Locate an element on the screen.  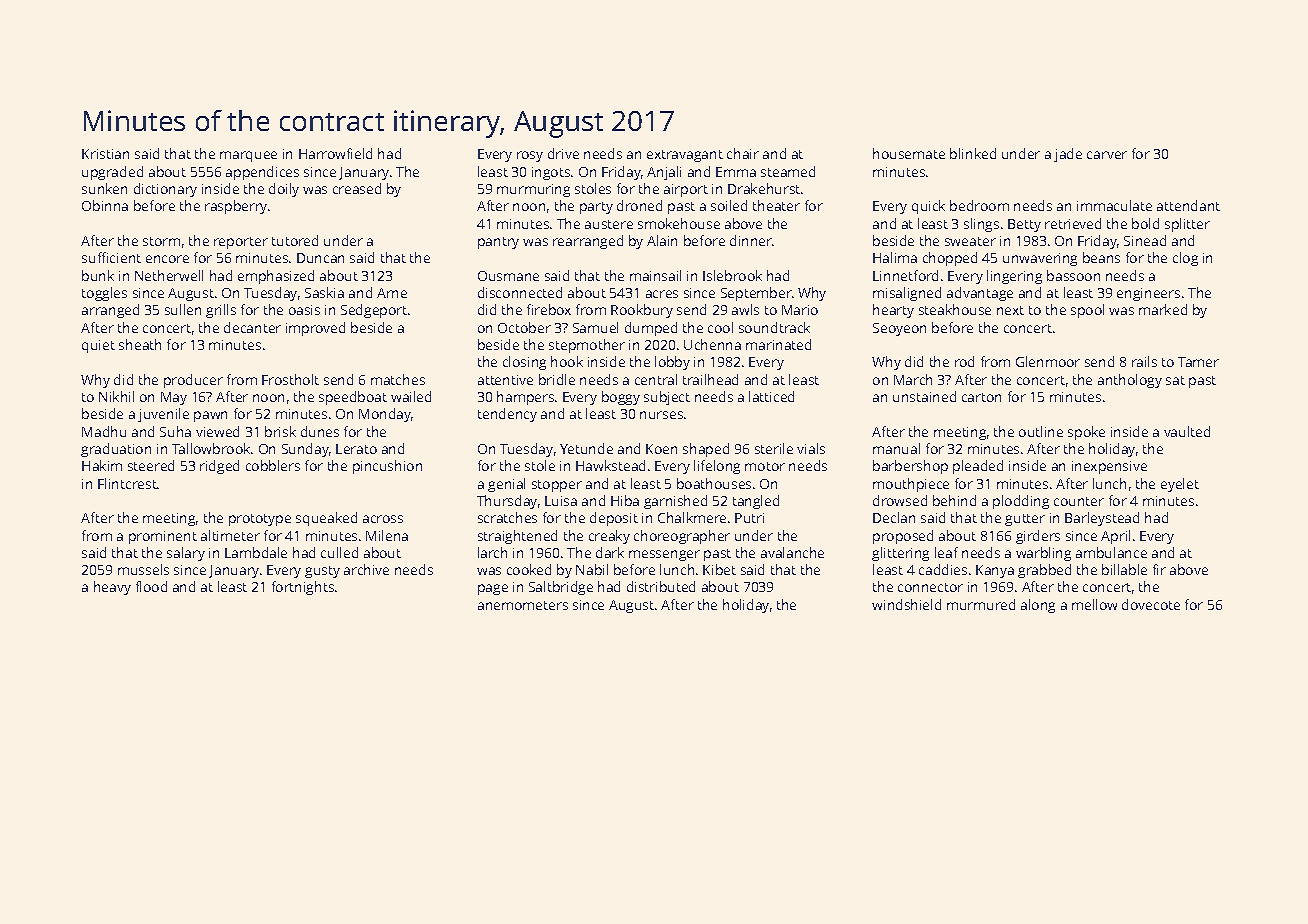
party is located at coordinates (596, 208).
